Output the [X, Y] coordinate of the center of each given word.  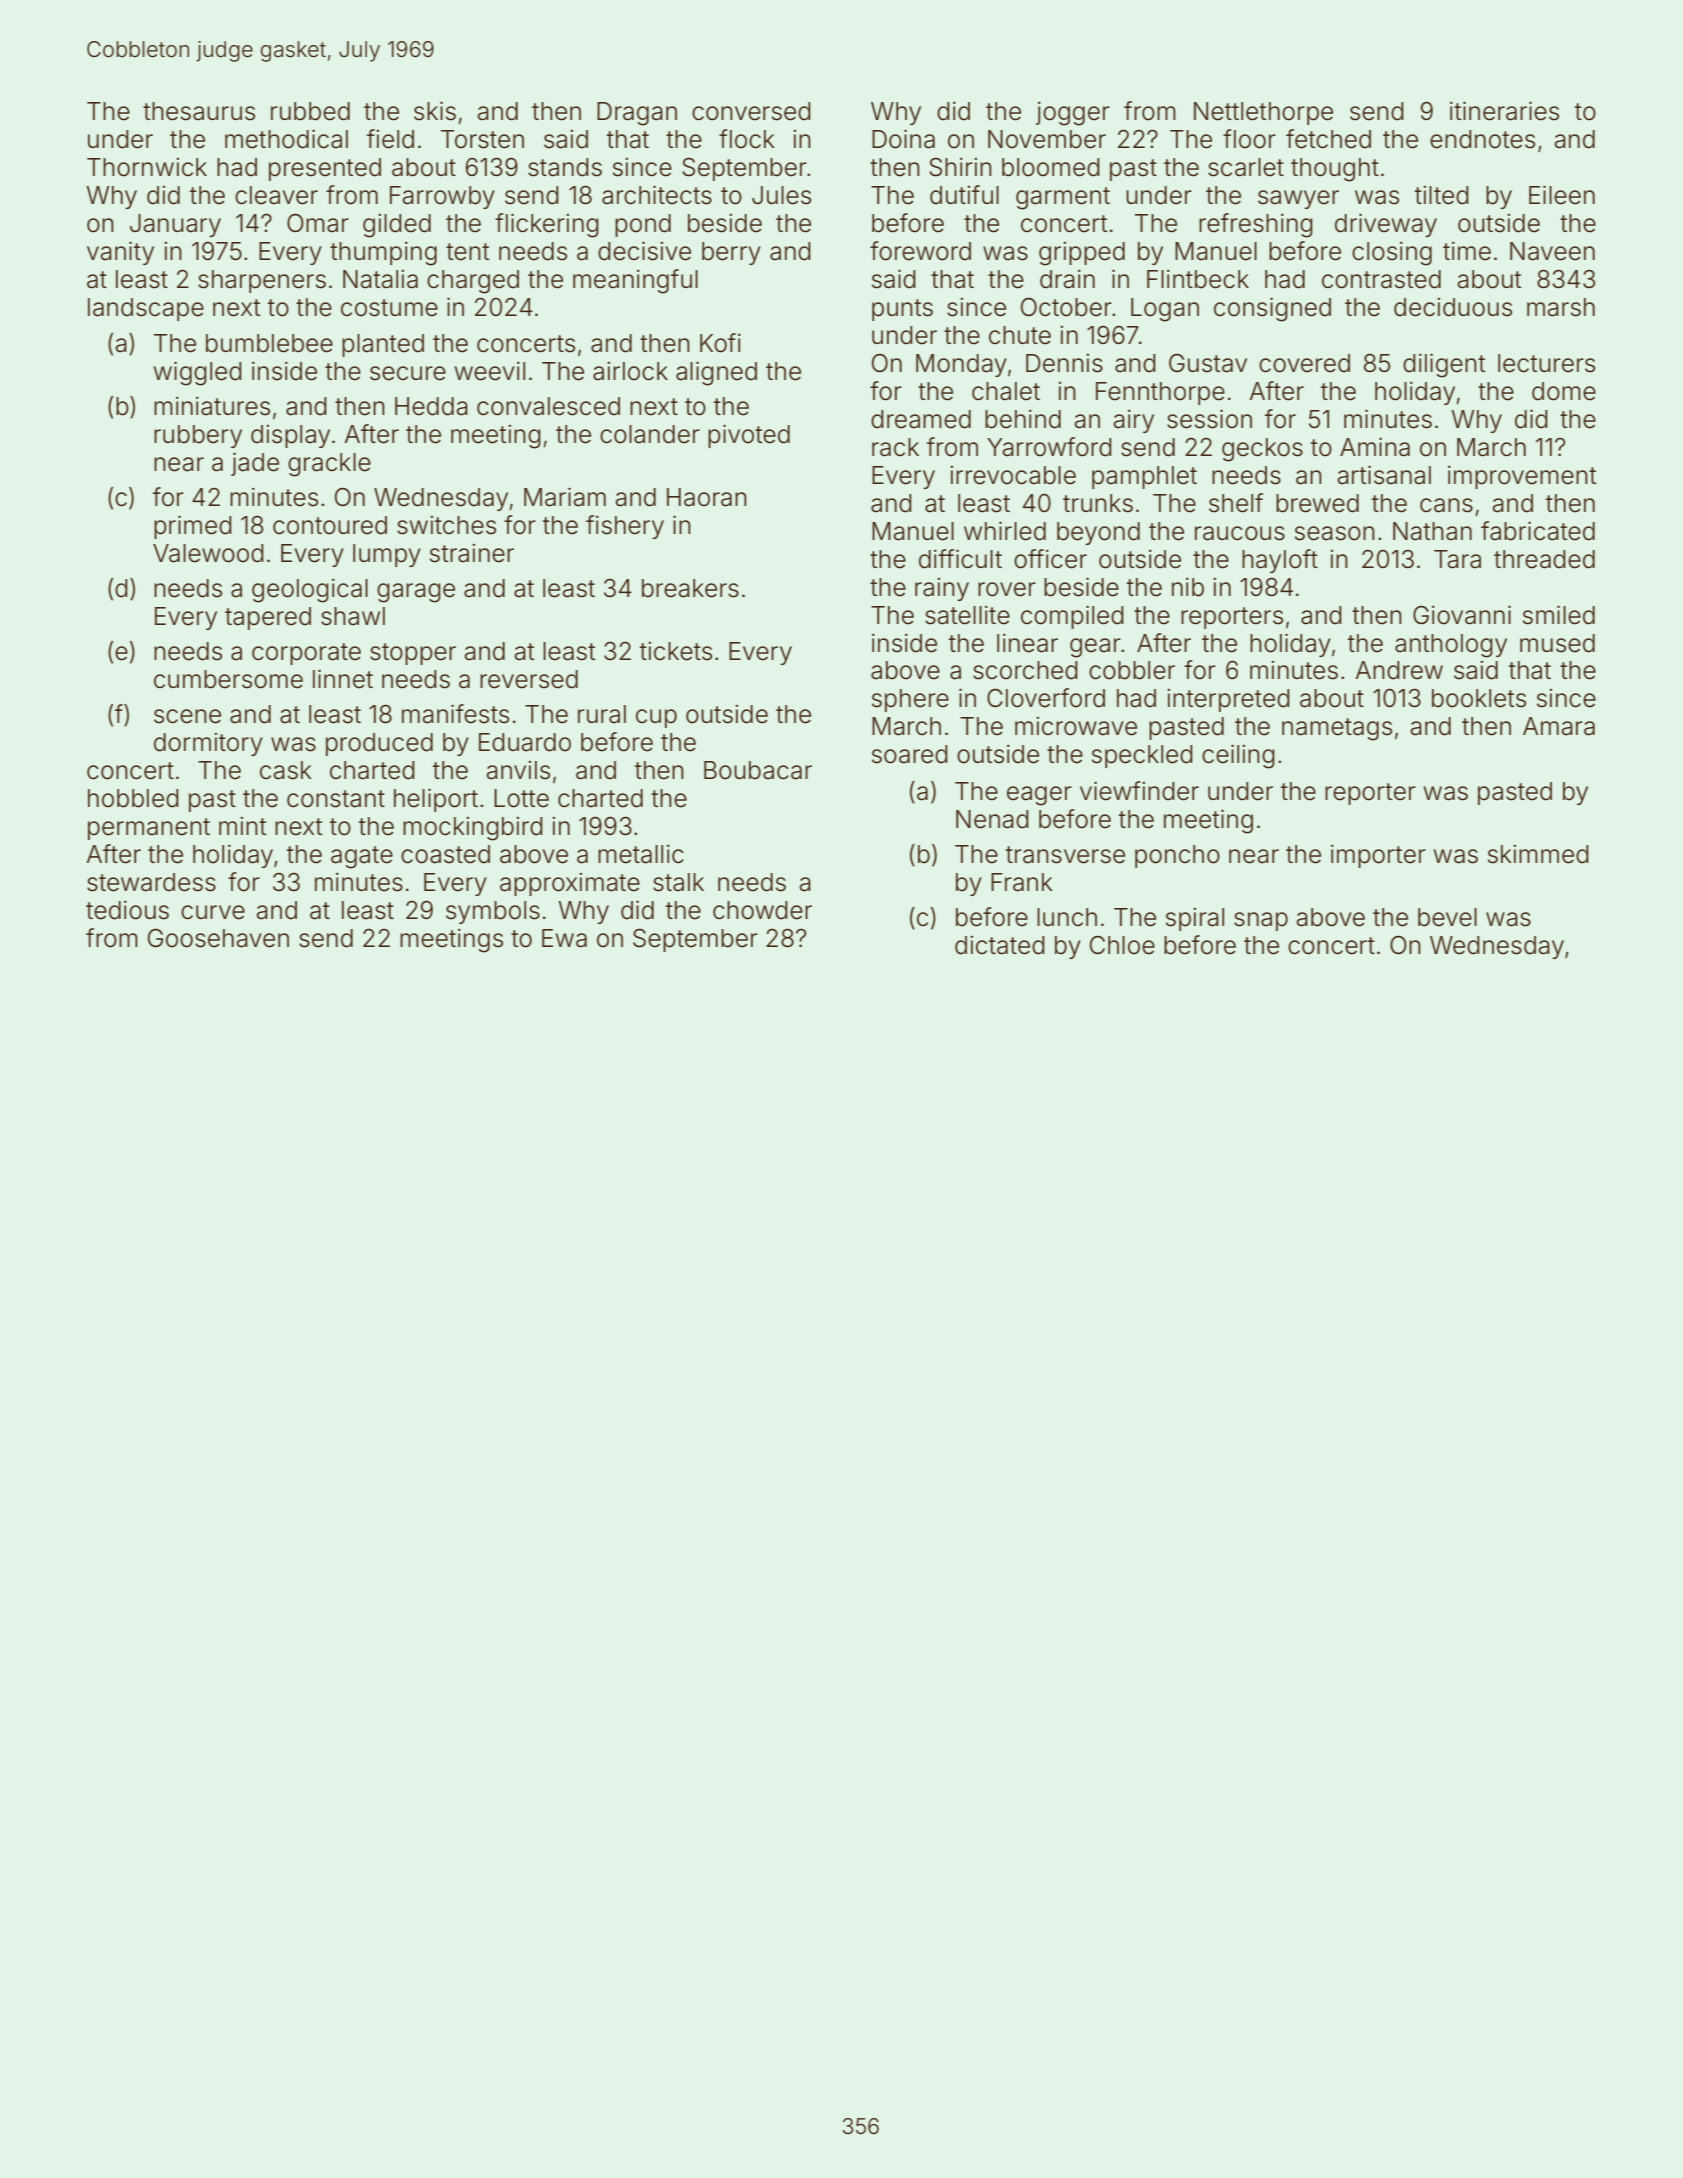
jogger [1073, 114]
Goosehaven [218, 938]
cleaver [276, 195]
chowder [762, 910]
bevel [1447, 917]
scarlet [1246, 167]
